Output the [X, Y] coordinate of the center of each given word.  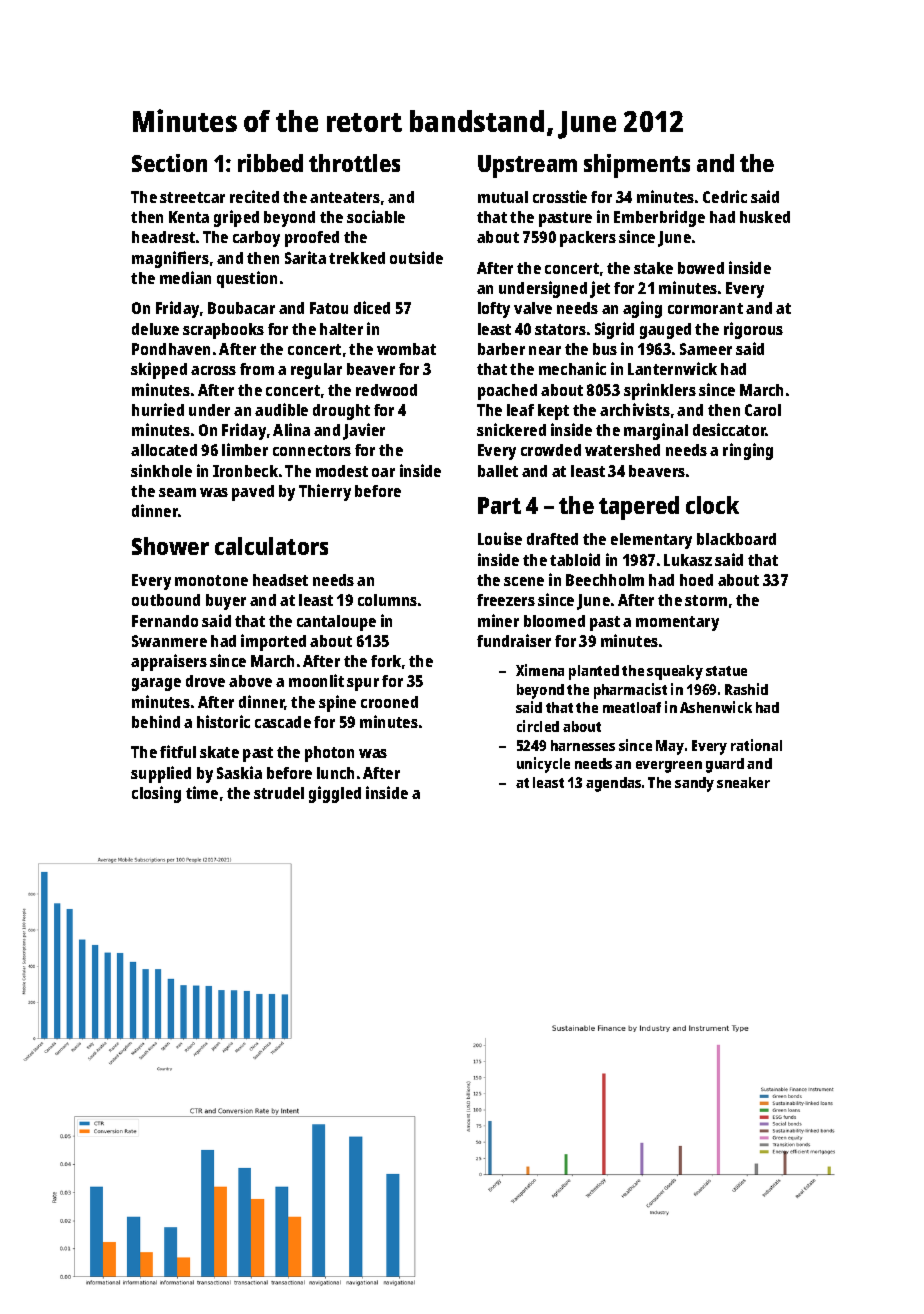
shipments [637, 166]
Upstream [527, 166]
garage [156, 684]
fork [386, 661]
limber [245, 449]
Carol [763, 410]
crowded [551, 450]
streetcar [192, 197]
